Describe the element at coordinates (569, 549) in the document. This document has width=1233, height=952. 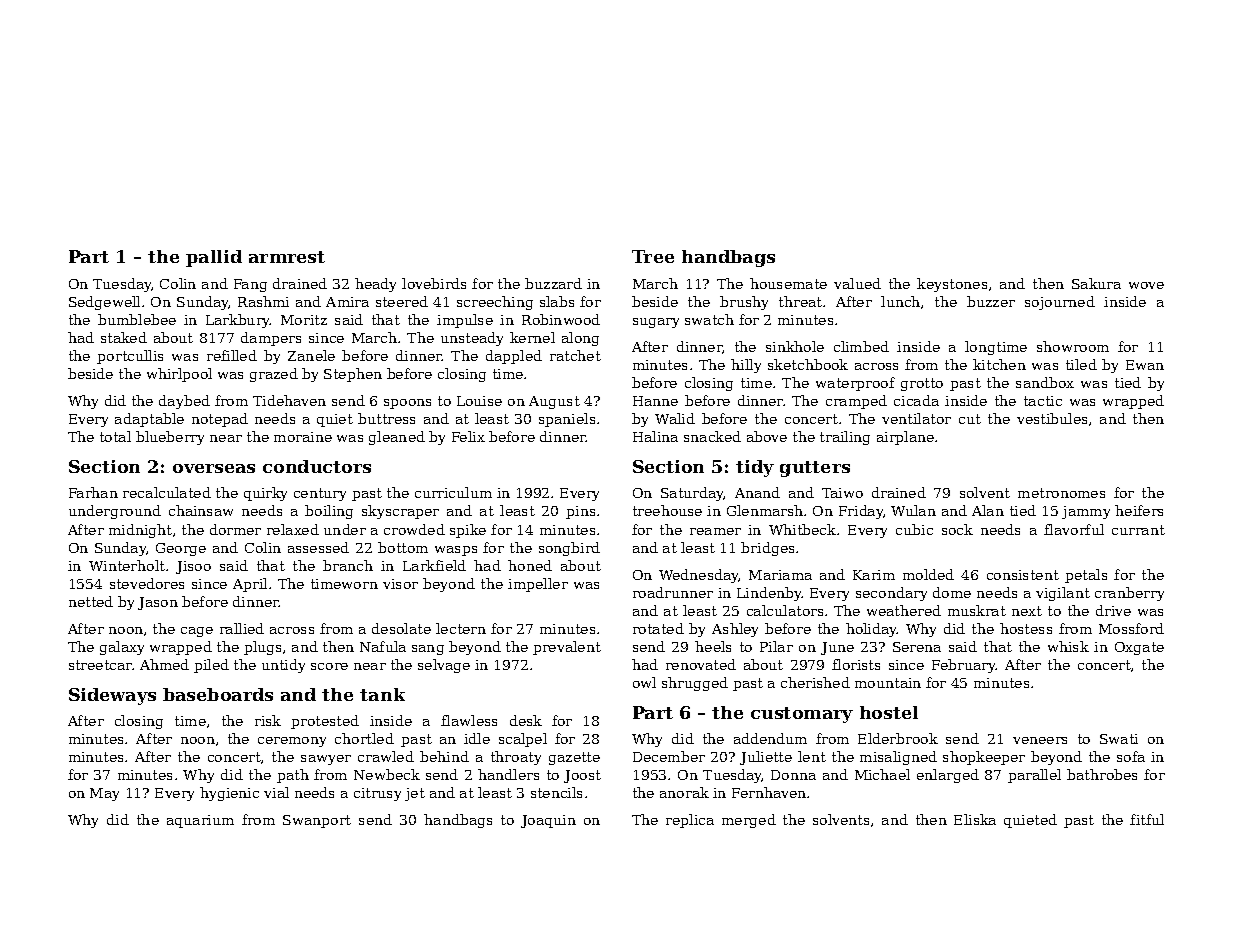
I see `songbird` at that location.
